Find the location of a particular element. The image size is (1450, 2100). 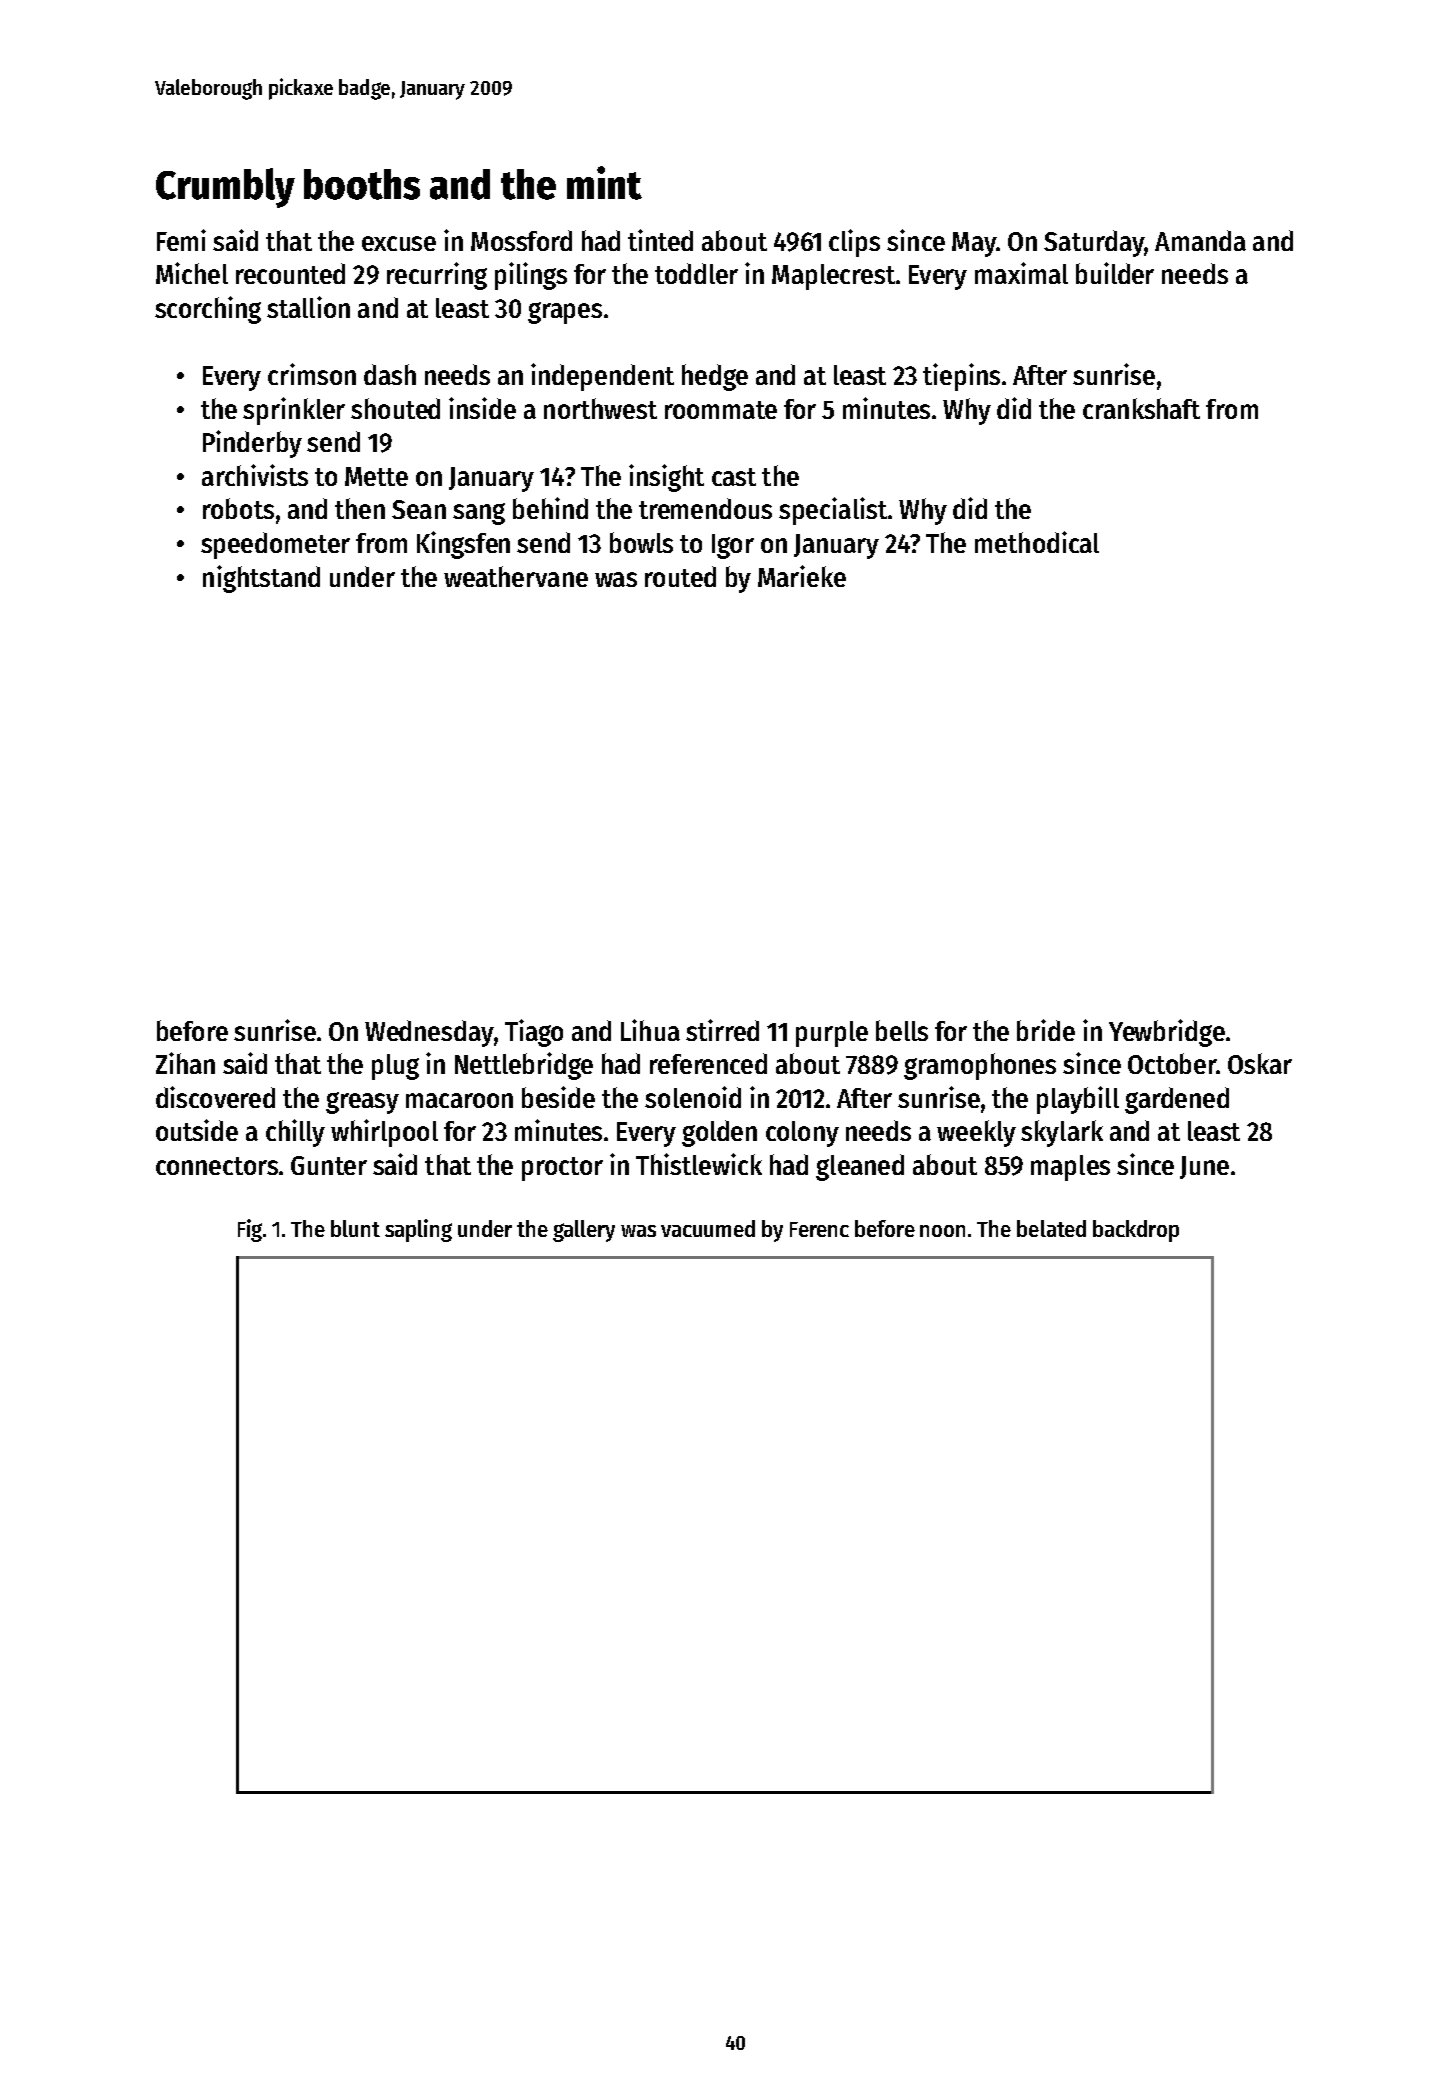

Amanda is located at coordinates (1200, 240).
